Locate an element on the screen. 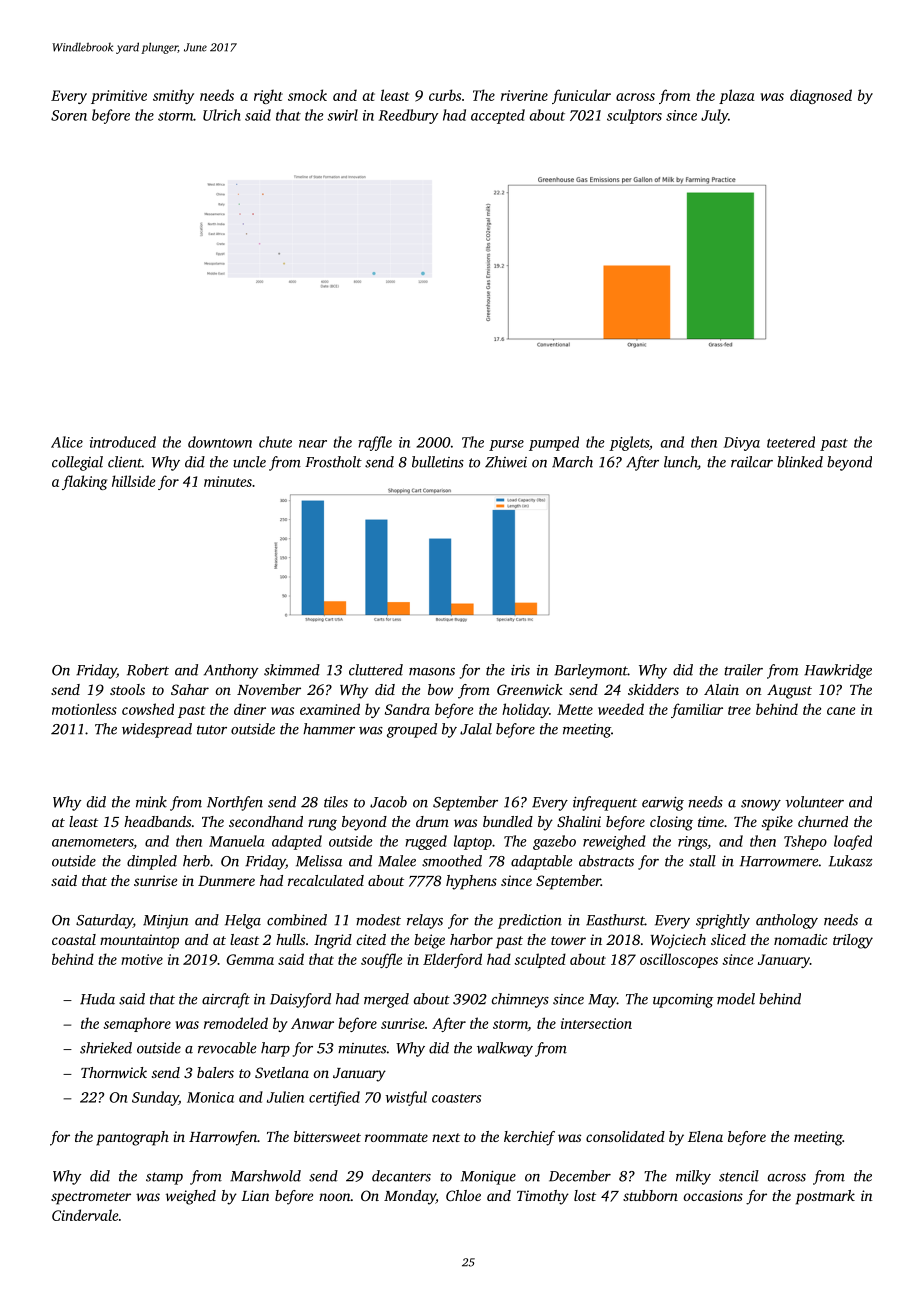  Jacob is located at coordinates (388, 802).
